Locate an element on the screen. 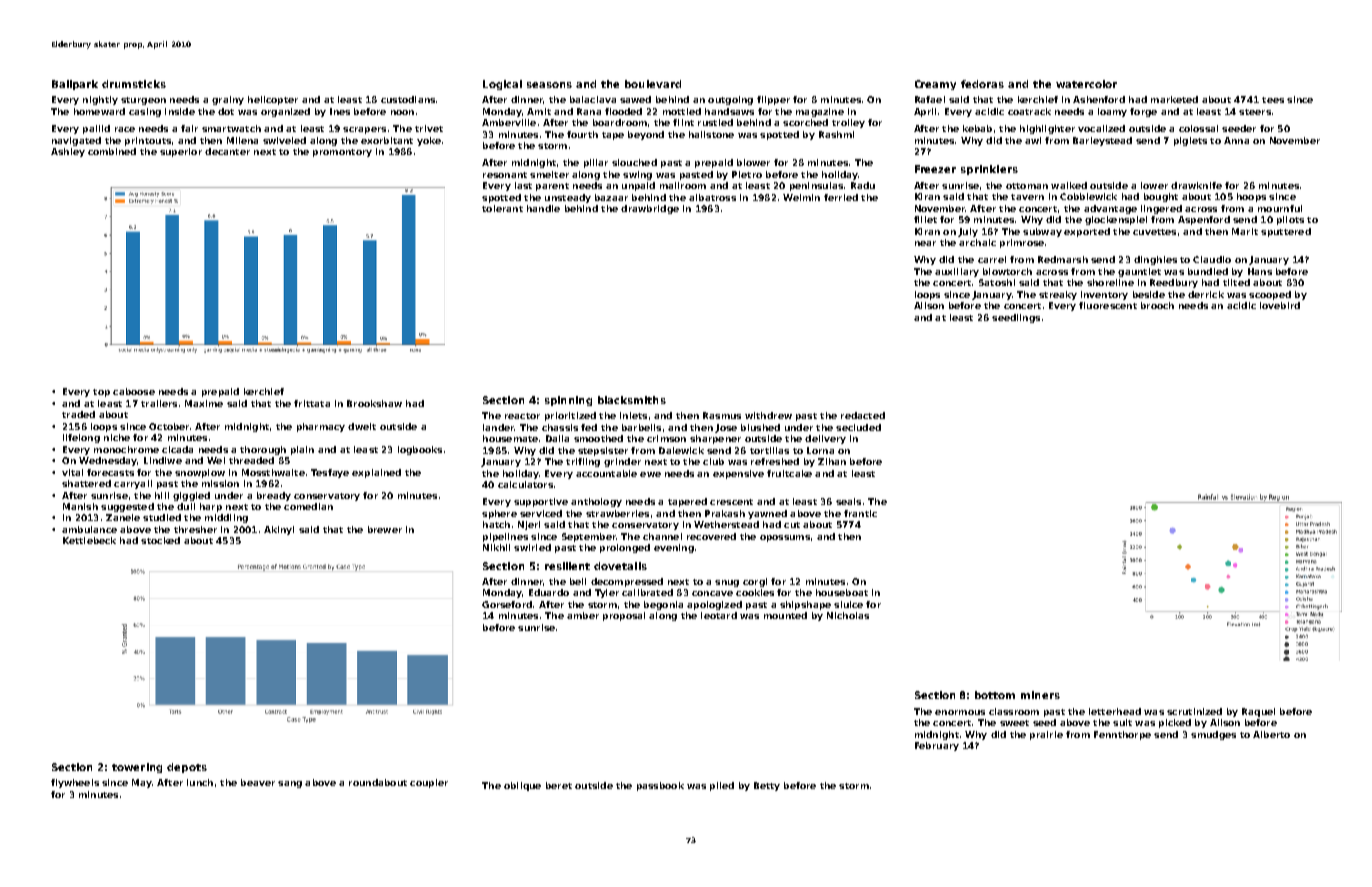  Logical is located at coordinates (502, 85).
